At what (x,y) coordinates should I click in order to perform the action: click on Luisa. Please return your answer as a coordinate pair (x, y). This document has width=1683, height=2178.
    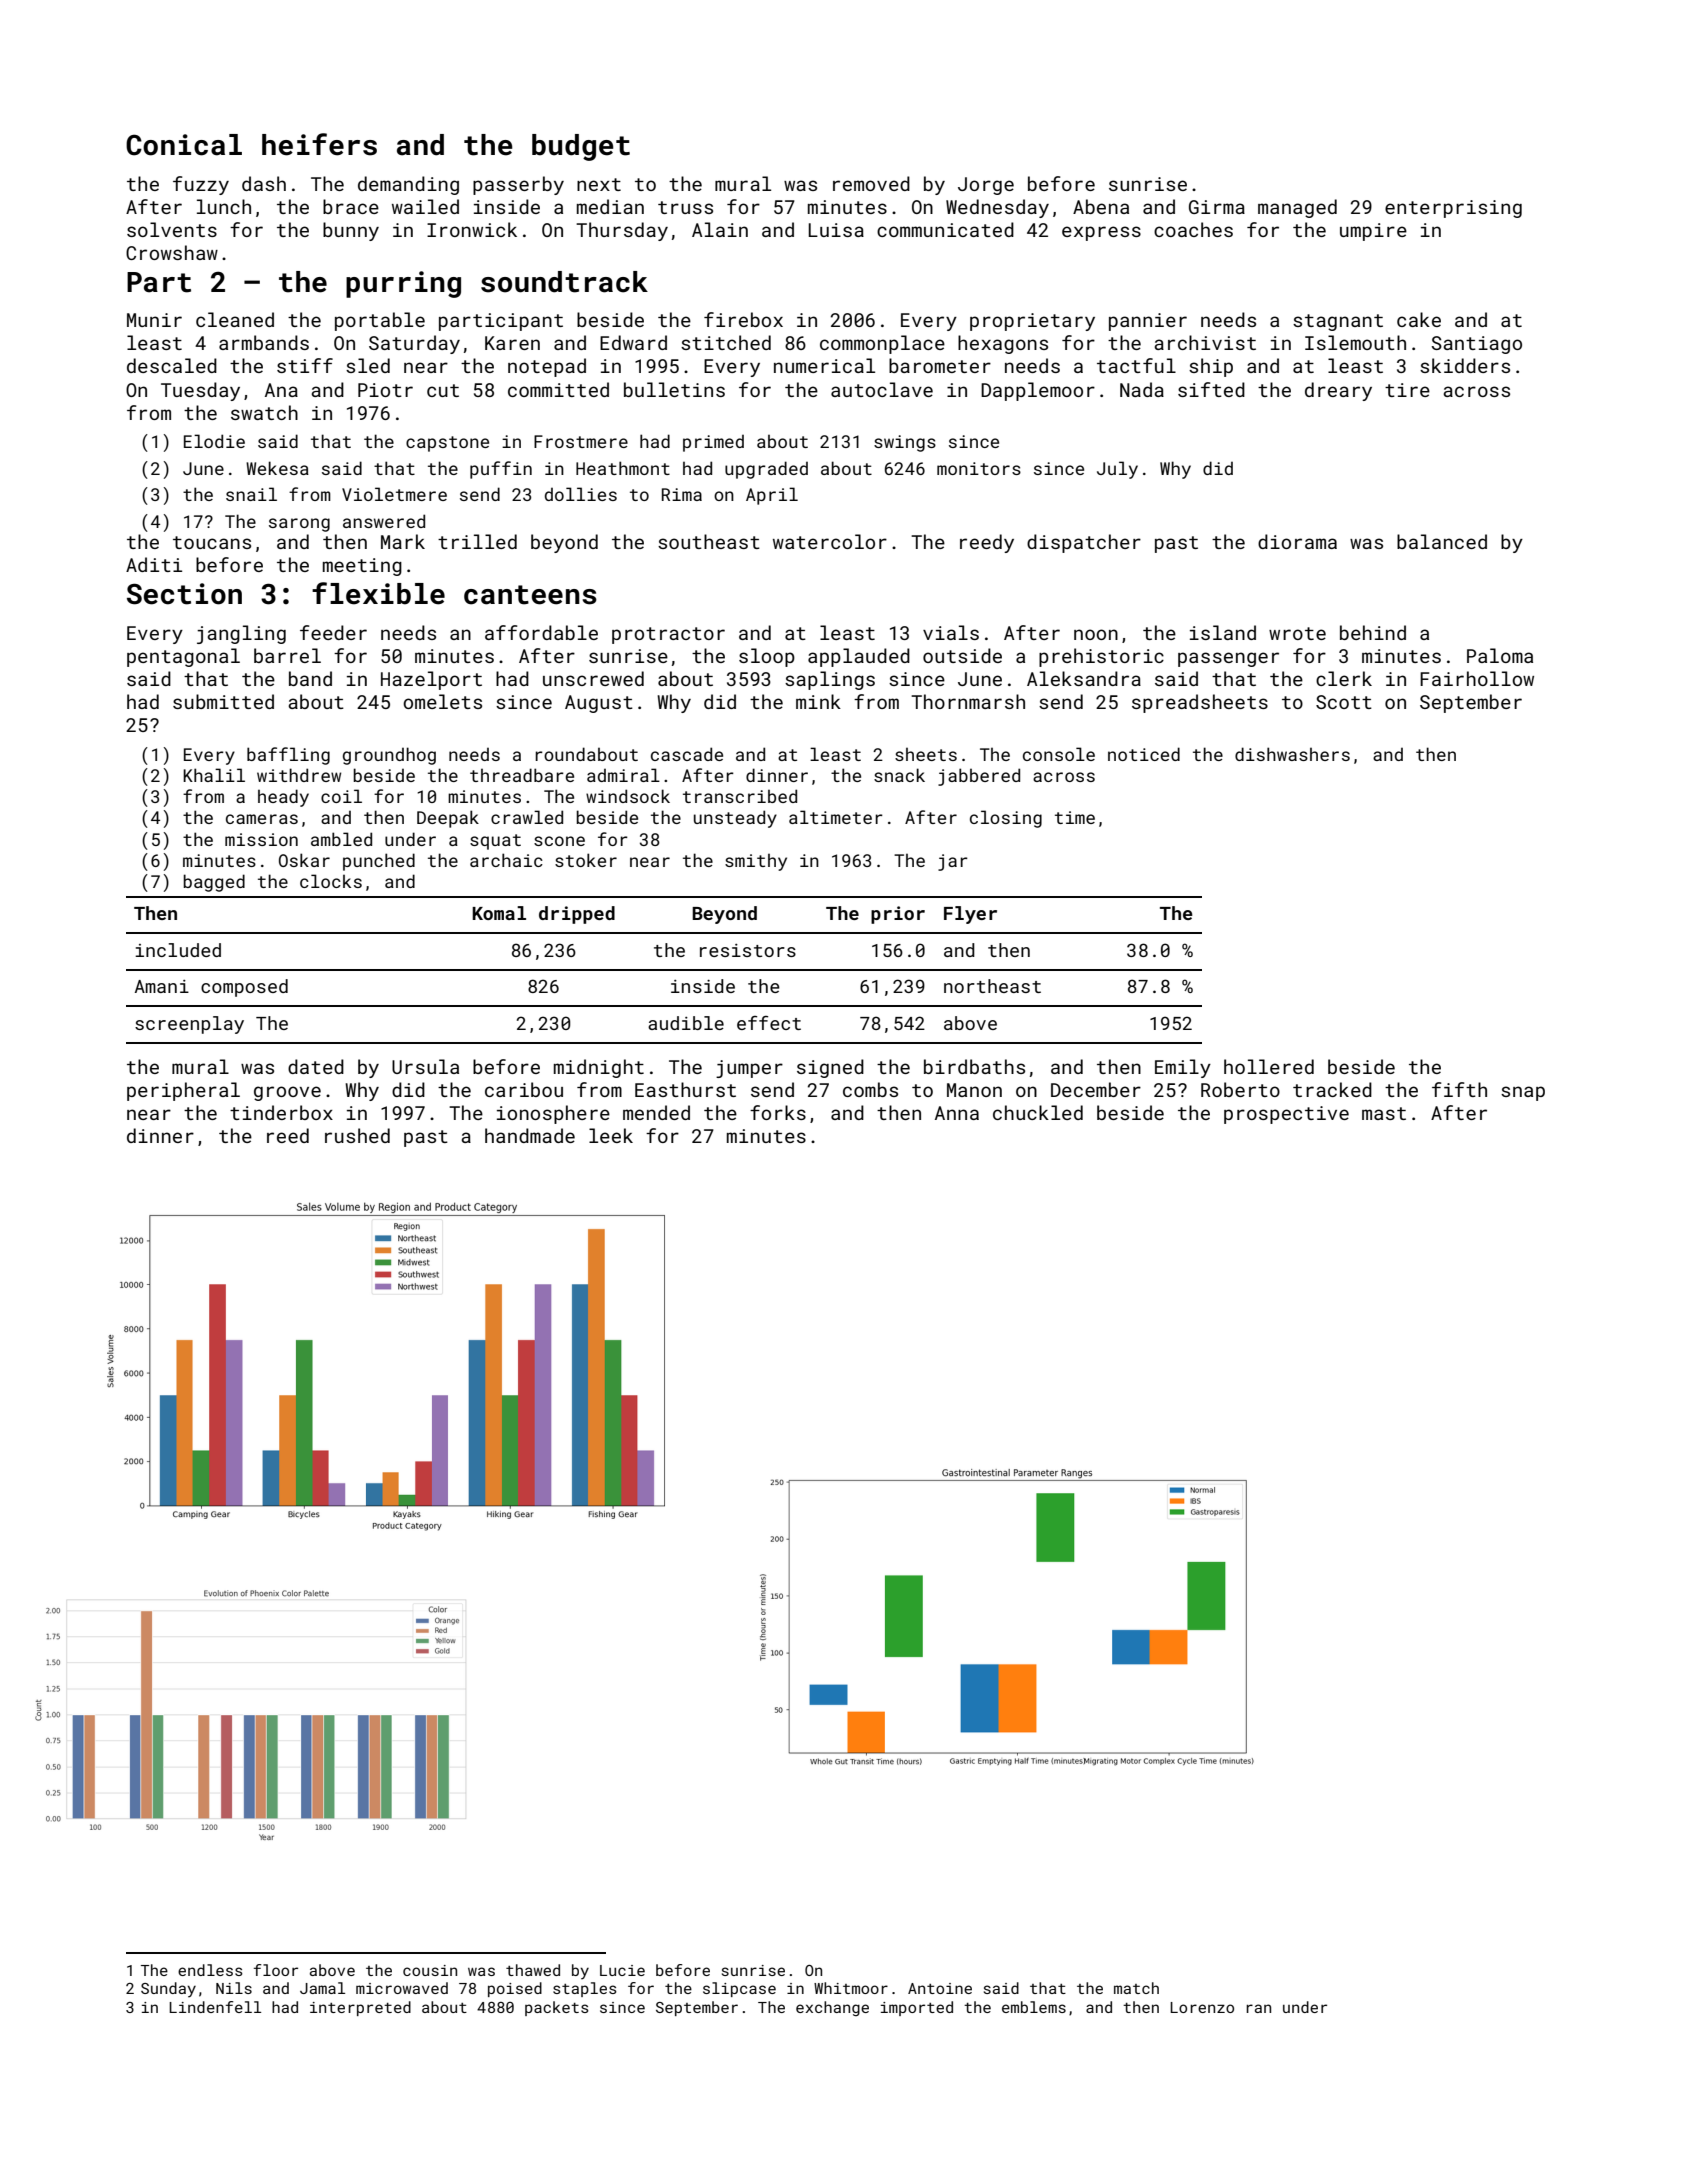
    Looking at the image, I should click on (836, 230).
